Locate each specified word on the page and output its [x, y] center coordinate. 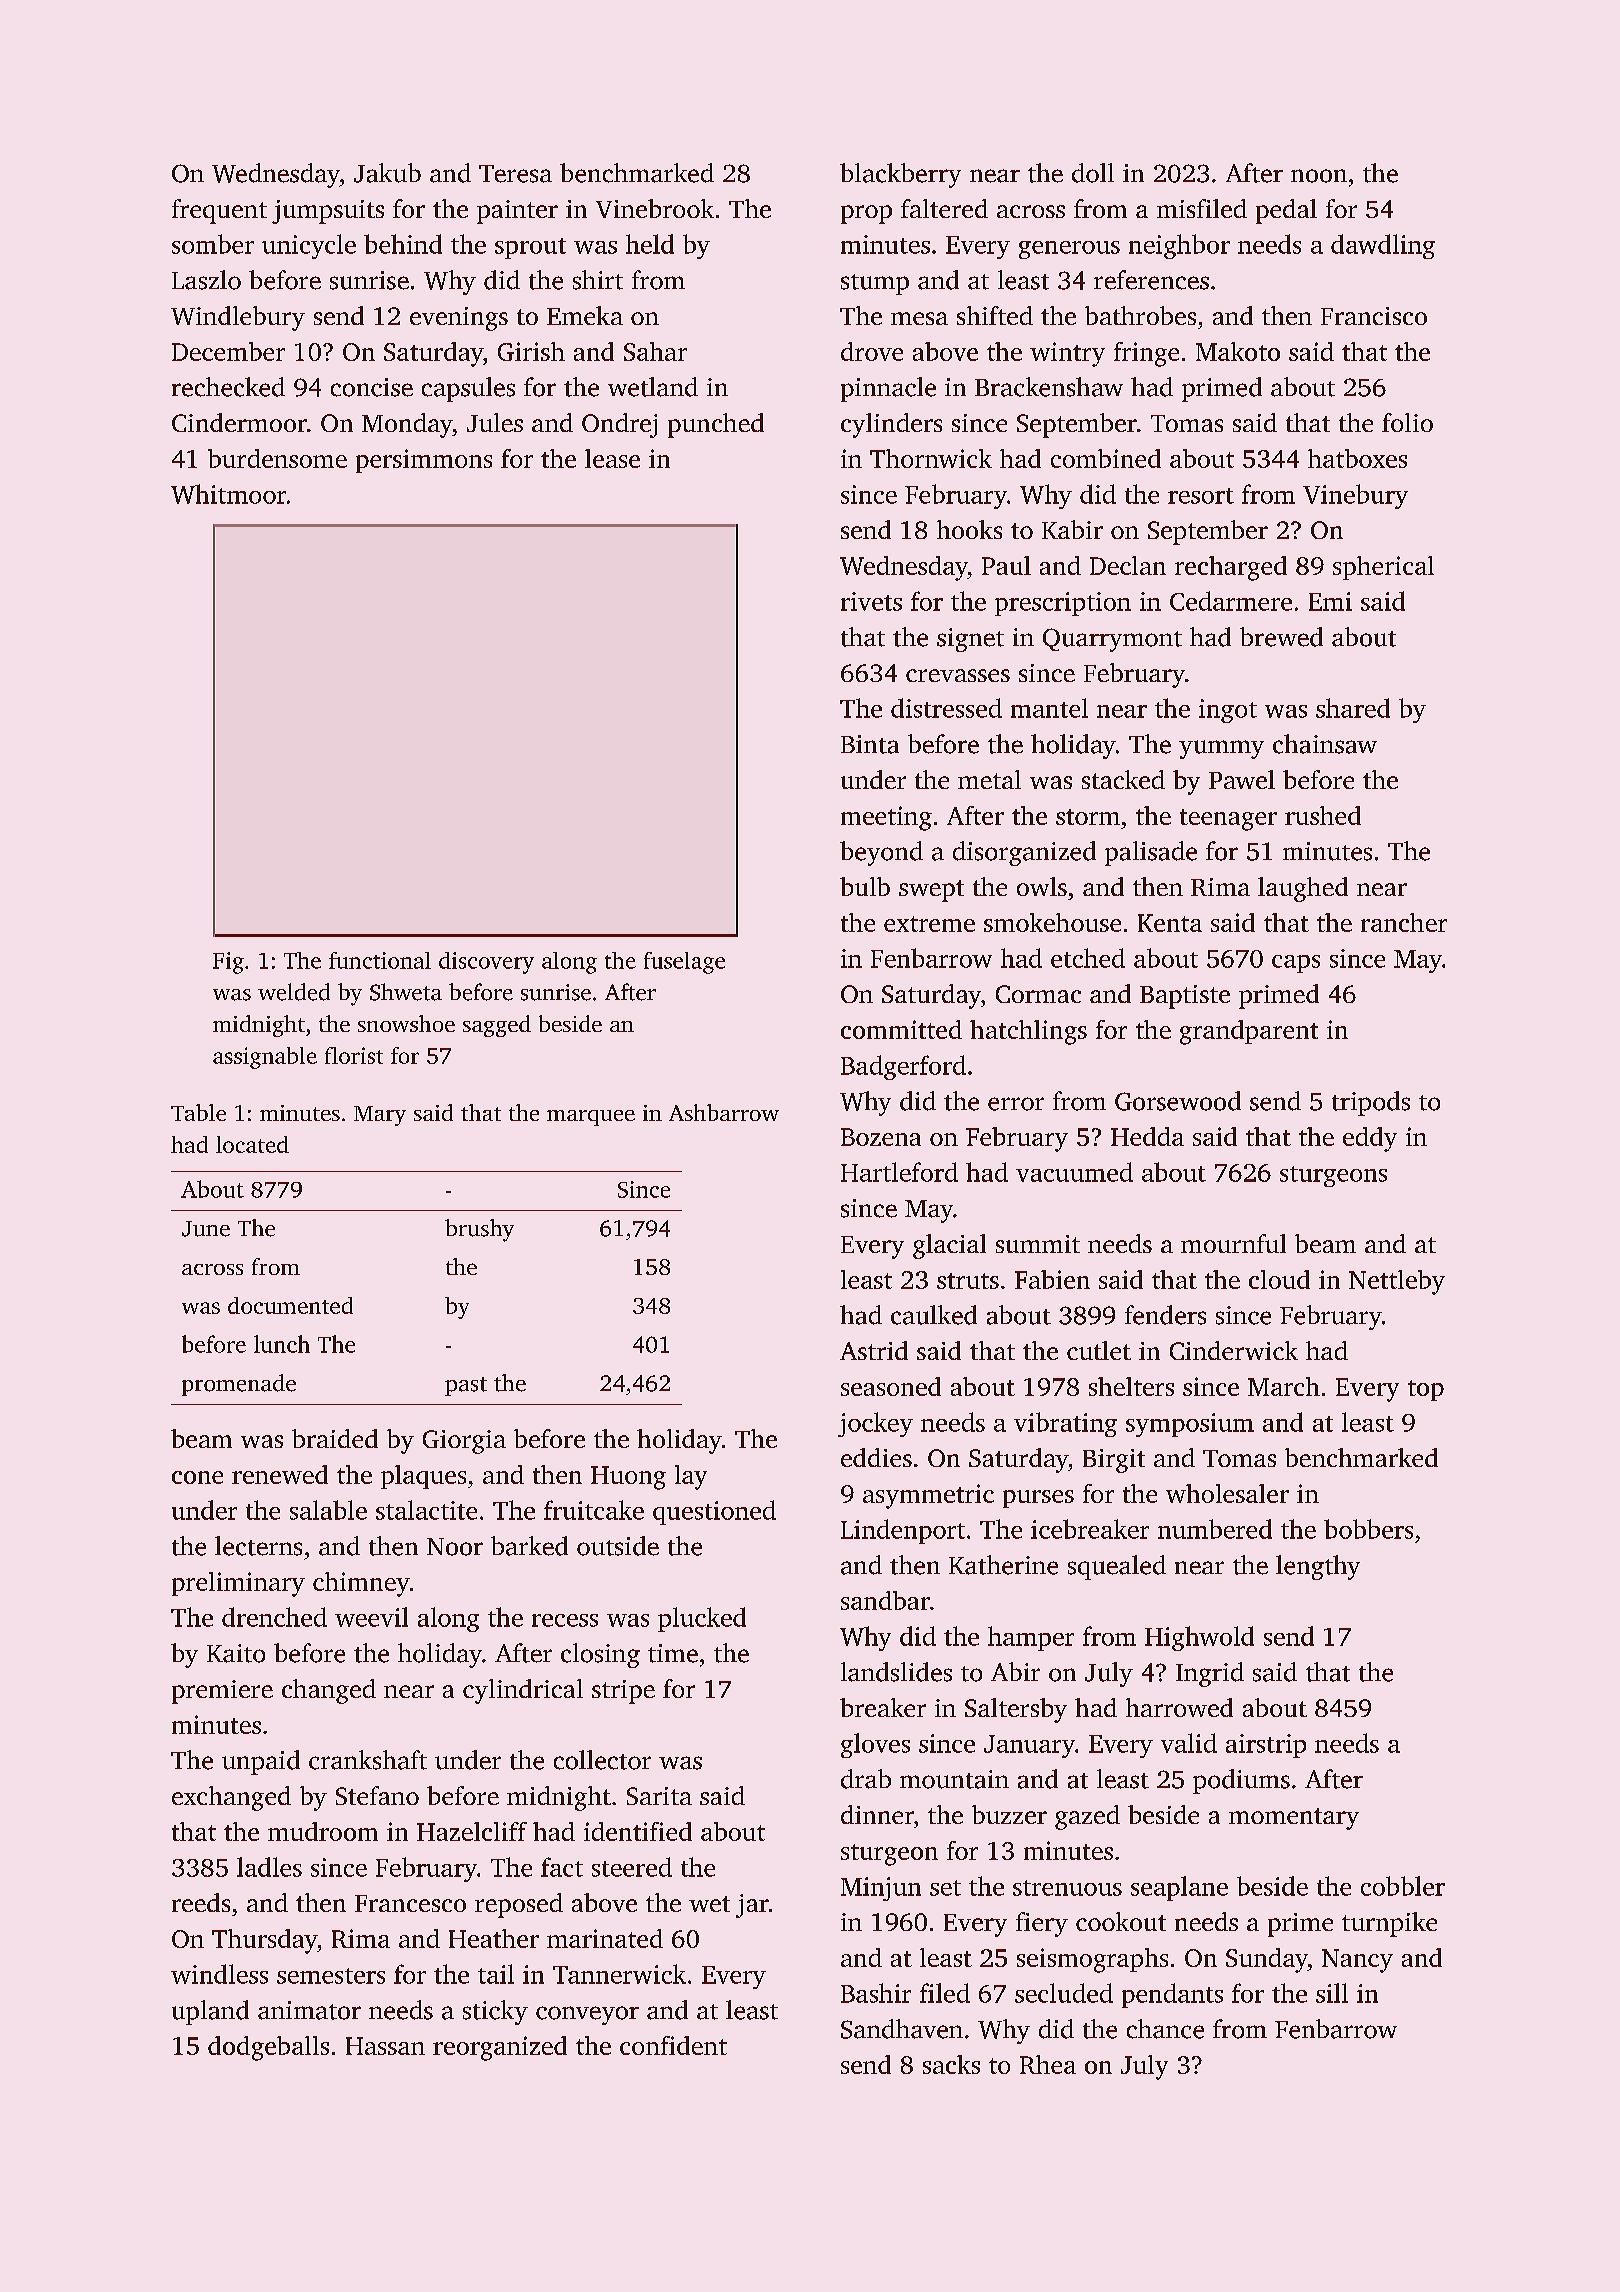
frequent [219, 211]
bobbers [1368, 1529]
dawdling [1383, 246]
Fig [228, 963]
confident [673, 2045]
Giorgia [464, 1442]
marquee [591, 1118]
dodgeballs [268, 2048]
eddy [1370, 1139]
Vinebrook [655, 208]
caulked [934, 1315]
